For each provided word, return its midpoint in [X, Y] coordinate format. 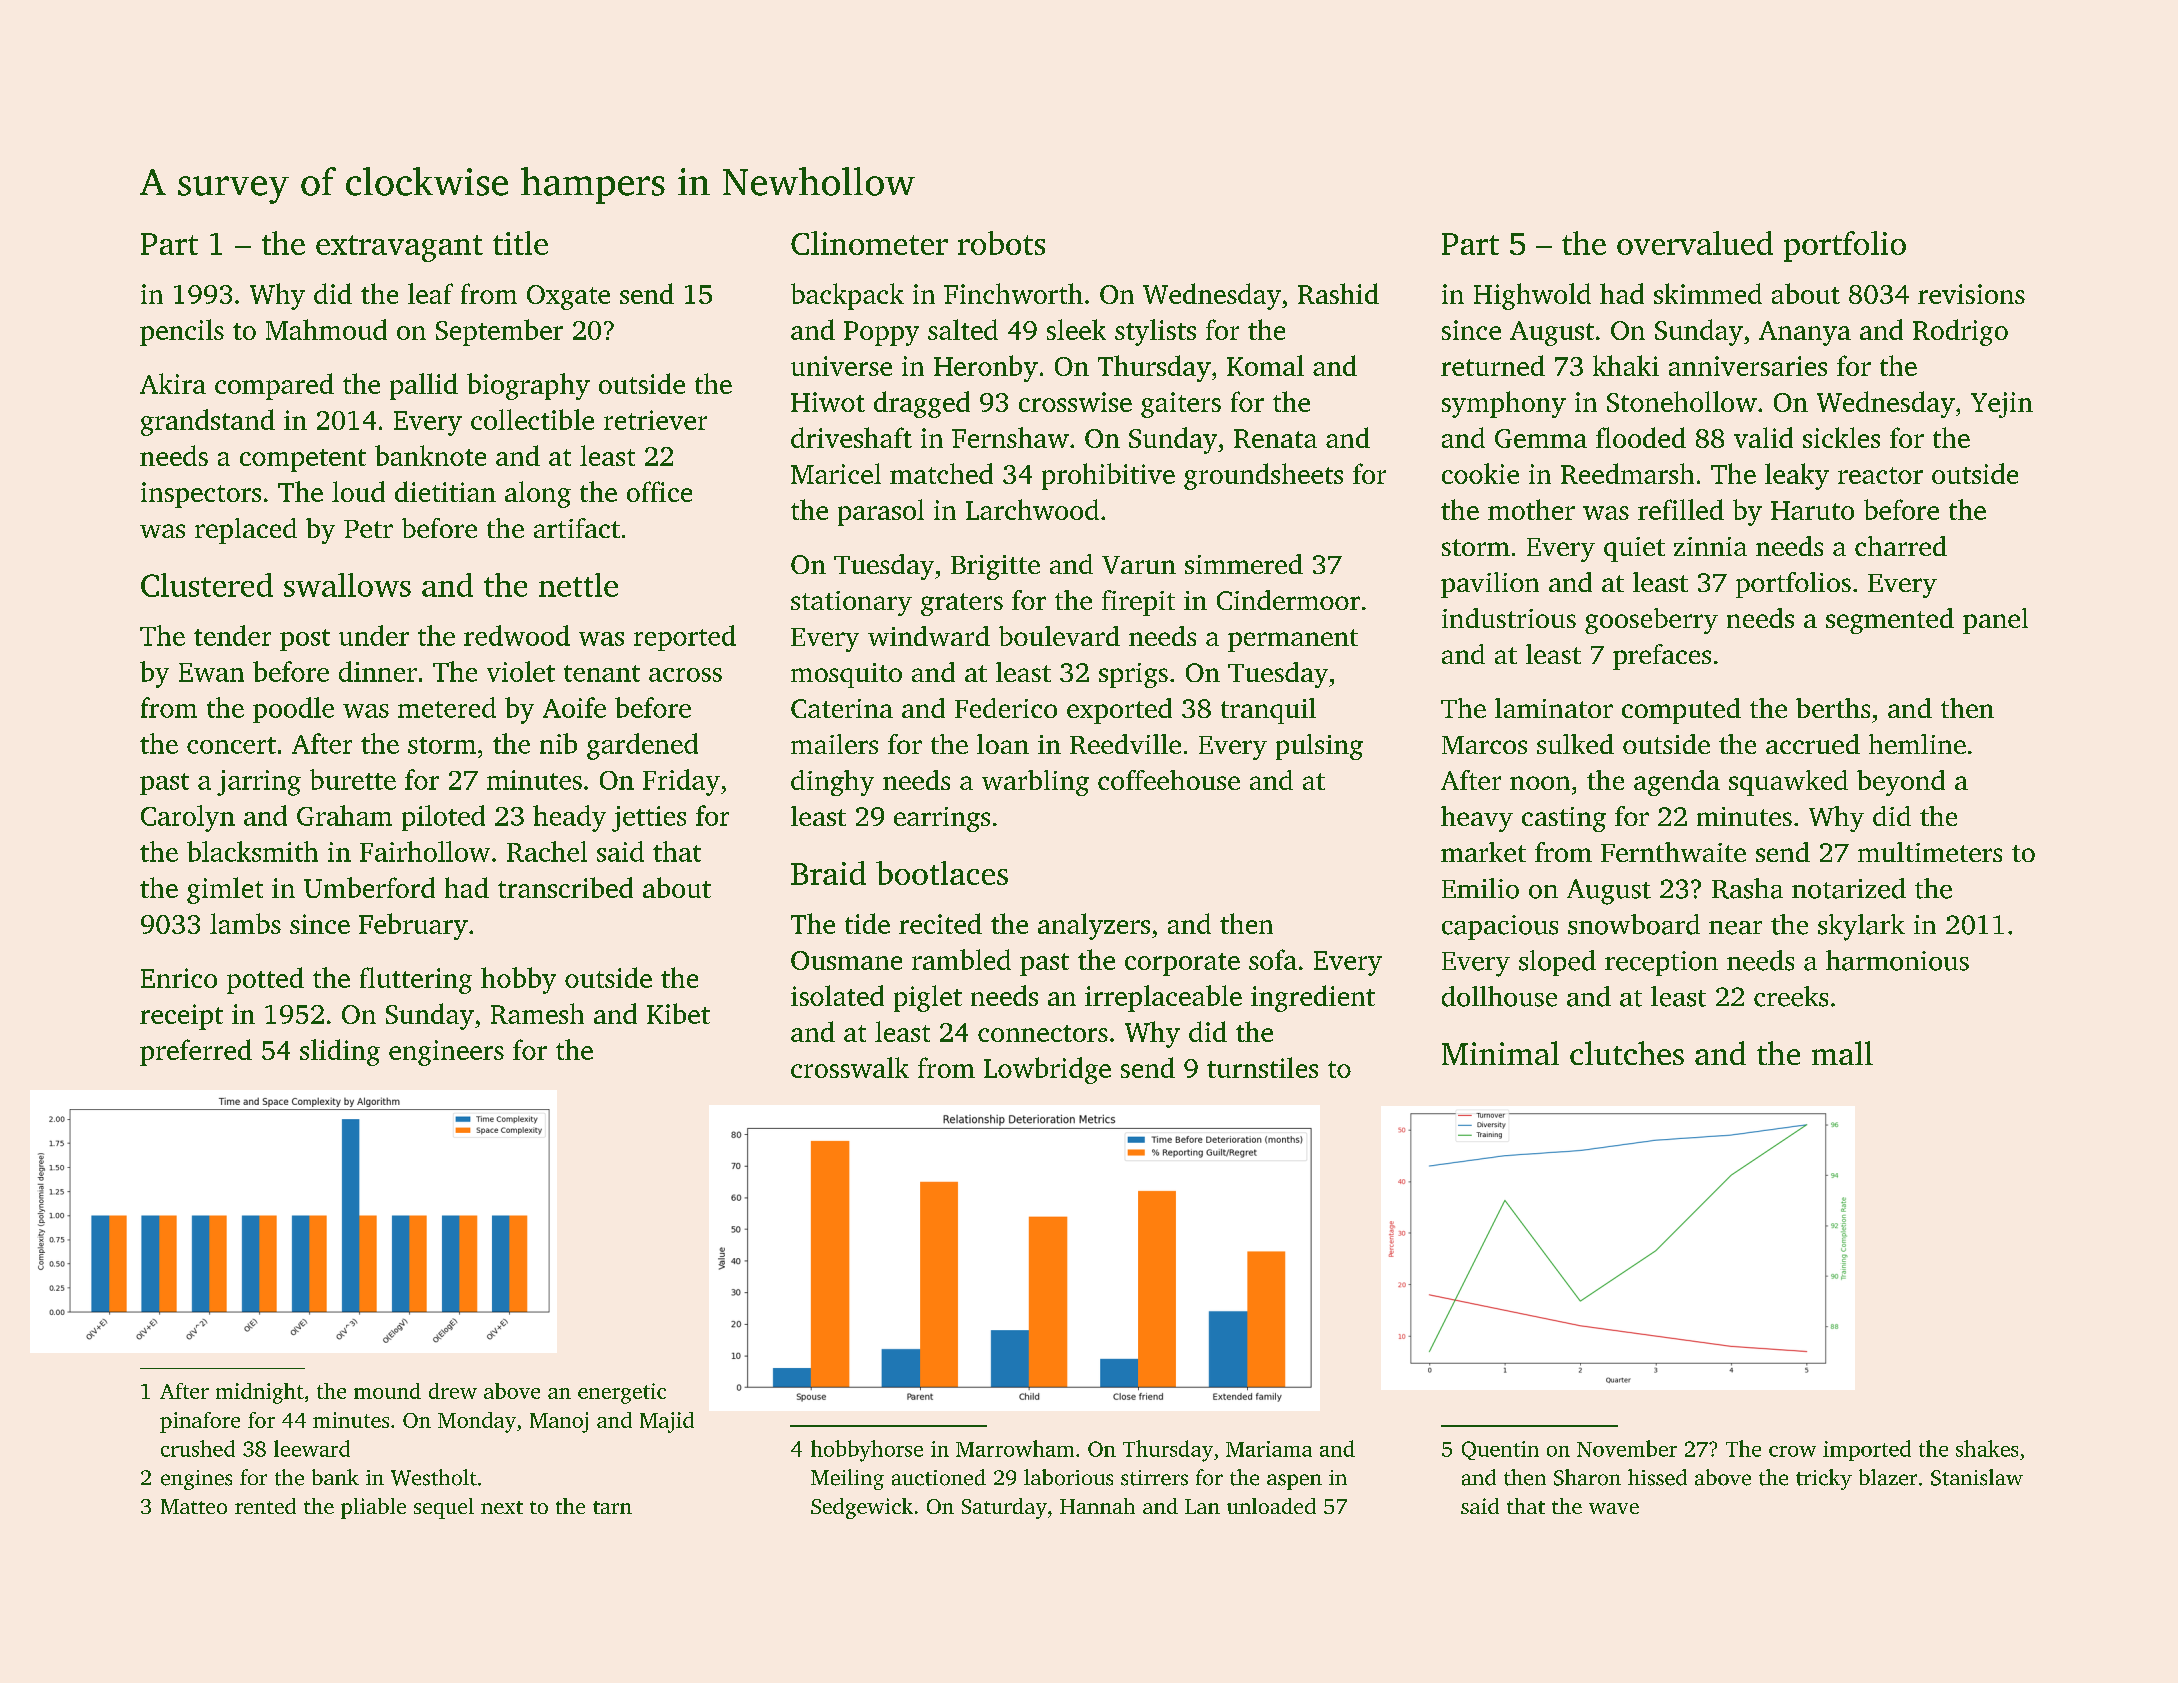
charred [1901, 546]
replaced [246, 531]
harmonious [1897, 960]
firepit [1138, 603]
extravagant [399, 248]
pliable [373, 1508]
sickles [1841, 437]
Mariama [1269, 1449]
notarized [1849, 888]
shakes [1987, 1448]
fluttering [416, 980]
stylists [1155, 332]
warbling [1035, 783]
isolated [837, 995]
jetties [649, 819]
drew [453, 1391]
